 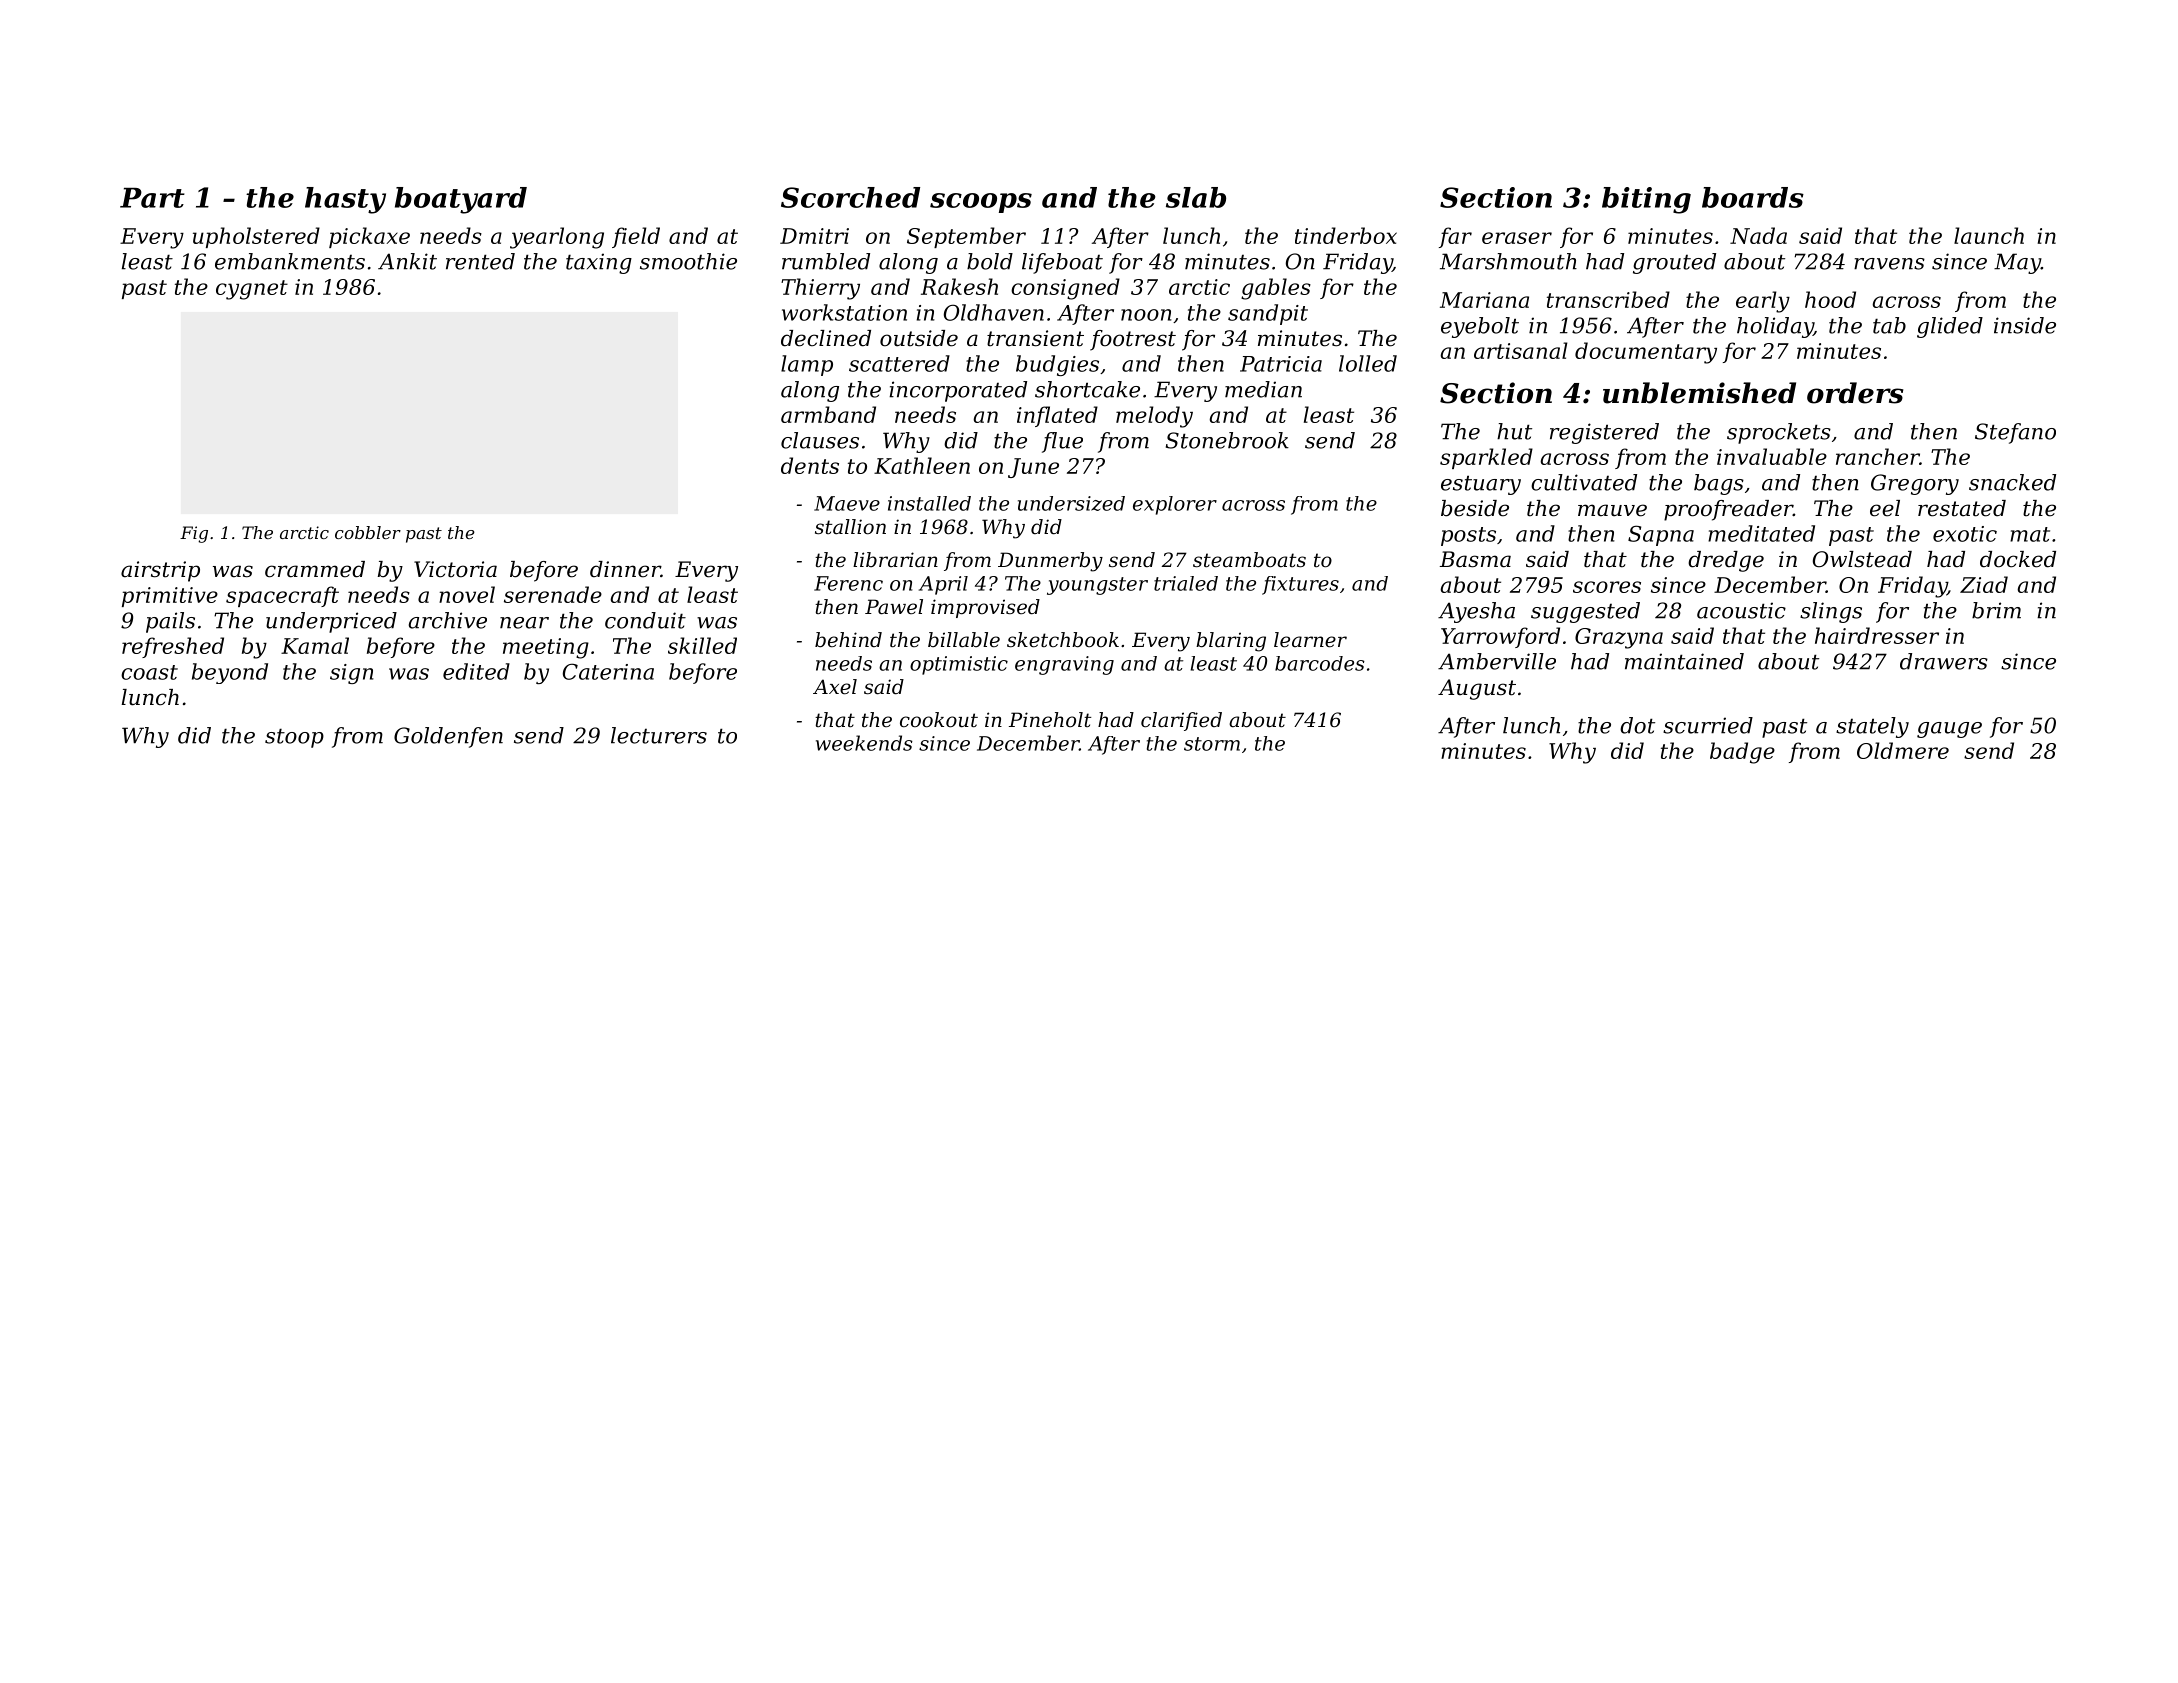 I want to click on Part, so click(x=152, y=198).
